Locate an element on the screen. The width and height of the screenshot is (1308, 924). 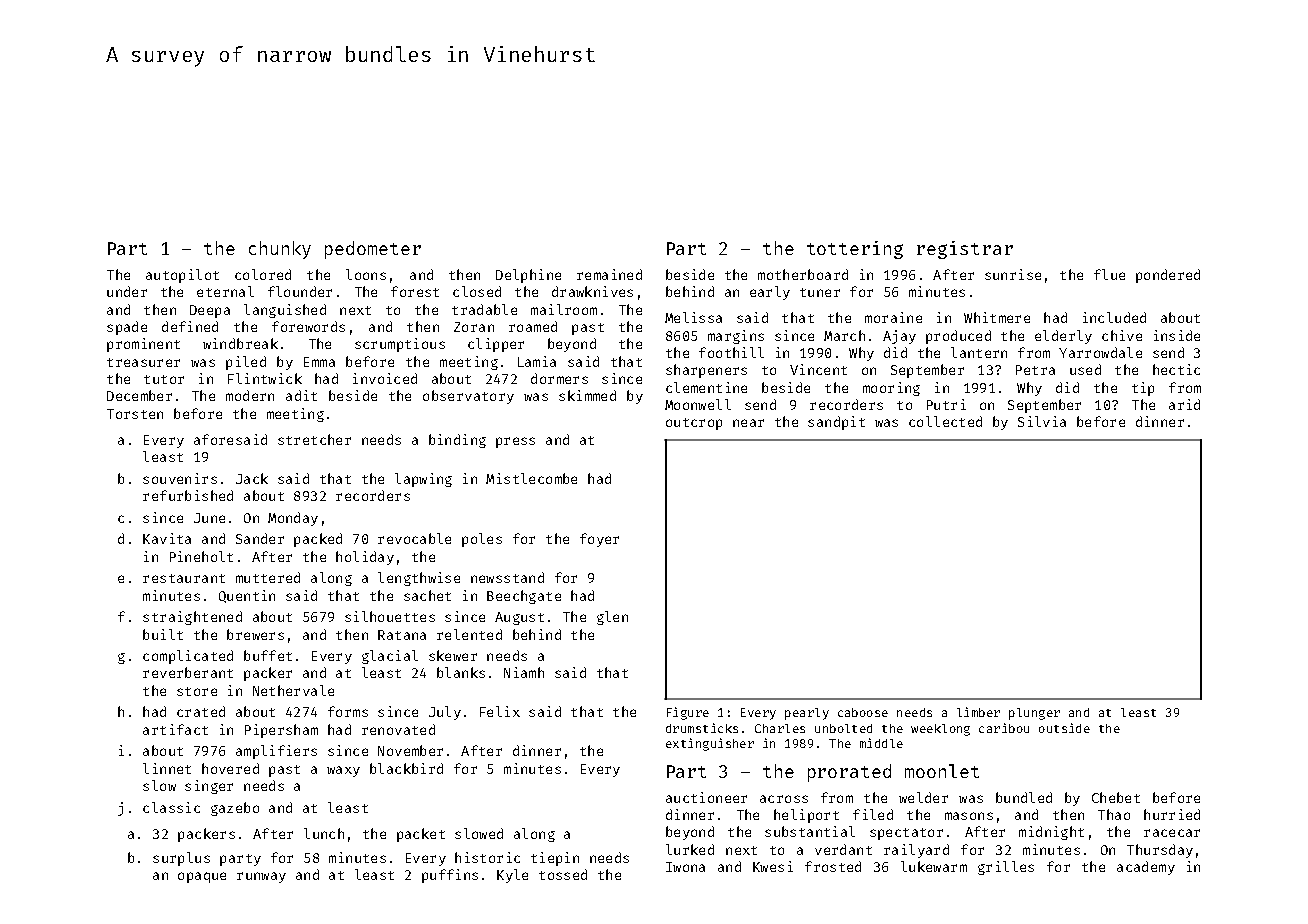
tutor is located at coordinates (164, 379).
